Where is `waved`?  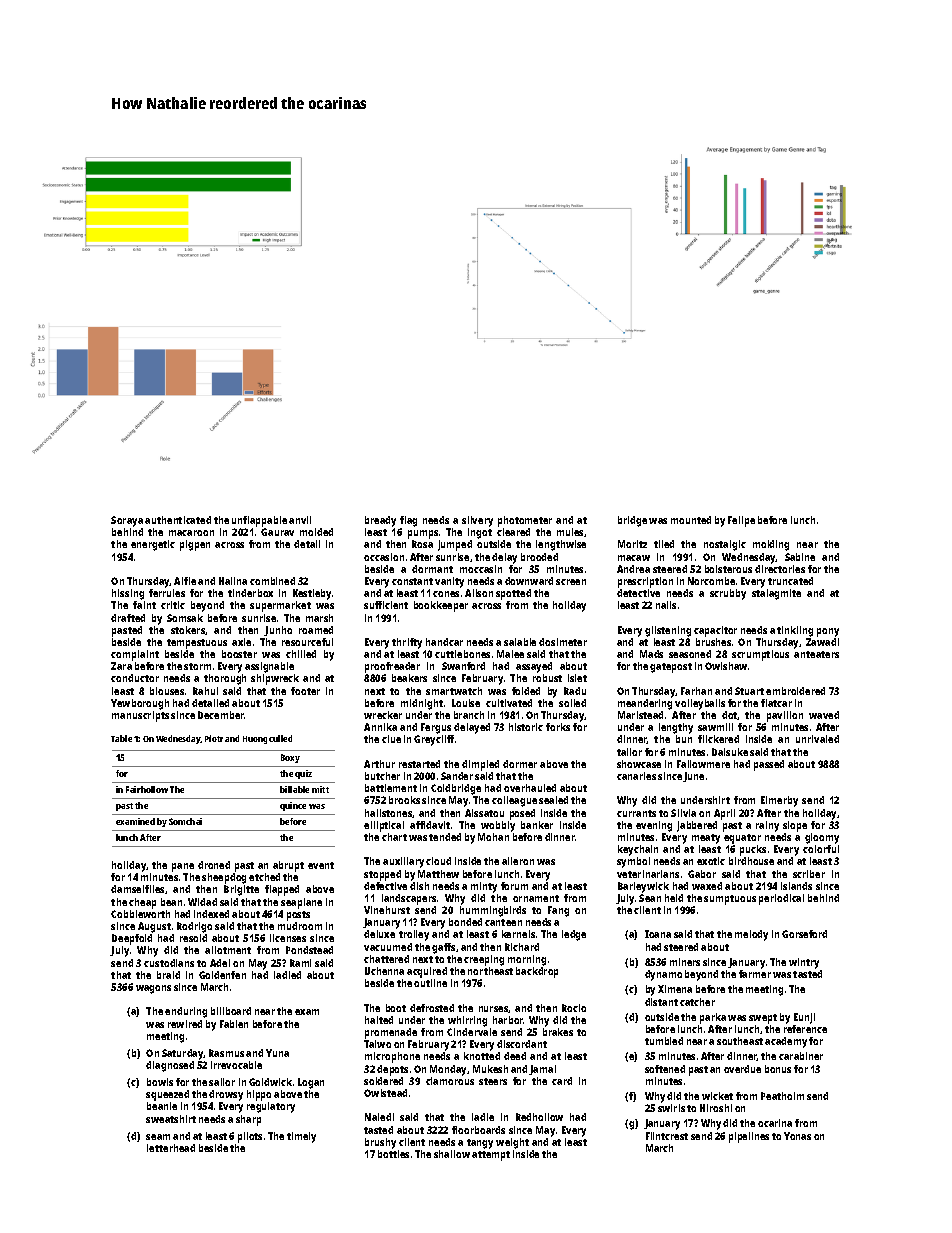 waved is located at coordinates (824, 715).
